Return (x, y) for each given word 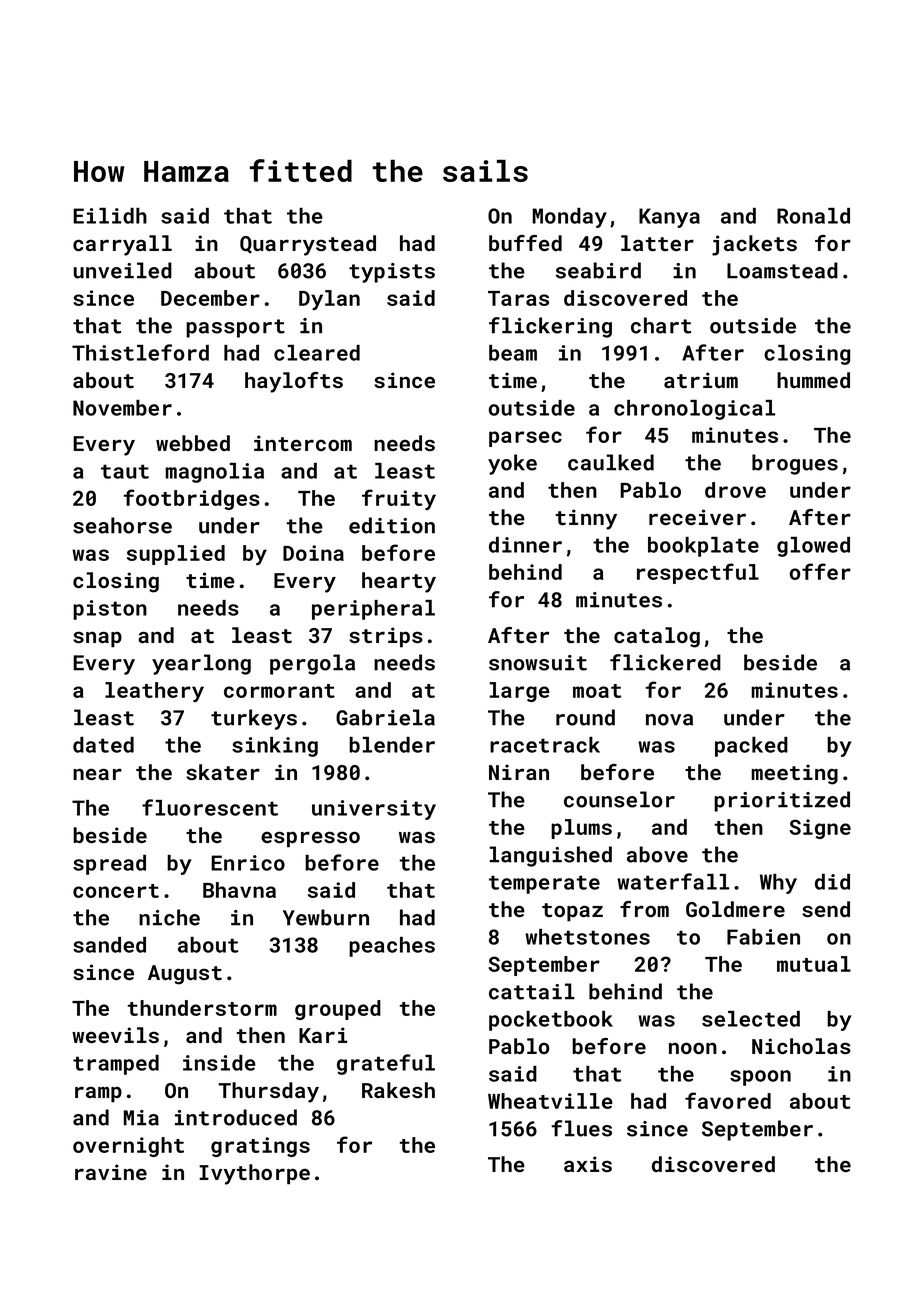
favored (728, 1100)
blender (392, 745)
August (185, 975)
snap (97, 639)
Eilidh (110, 216)
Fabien (763, 937)
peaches (392, 947)
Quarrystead (308, 245)
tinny (586, 519)
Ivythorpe (254, 1174)
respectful (698, 573)
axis (588, 1164)
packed (751, 747)
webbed (193, 443)
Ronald (813, 216)
